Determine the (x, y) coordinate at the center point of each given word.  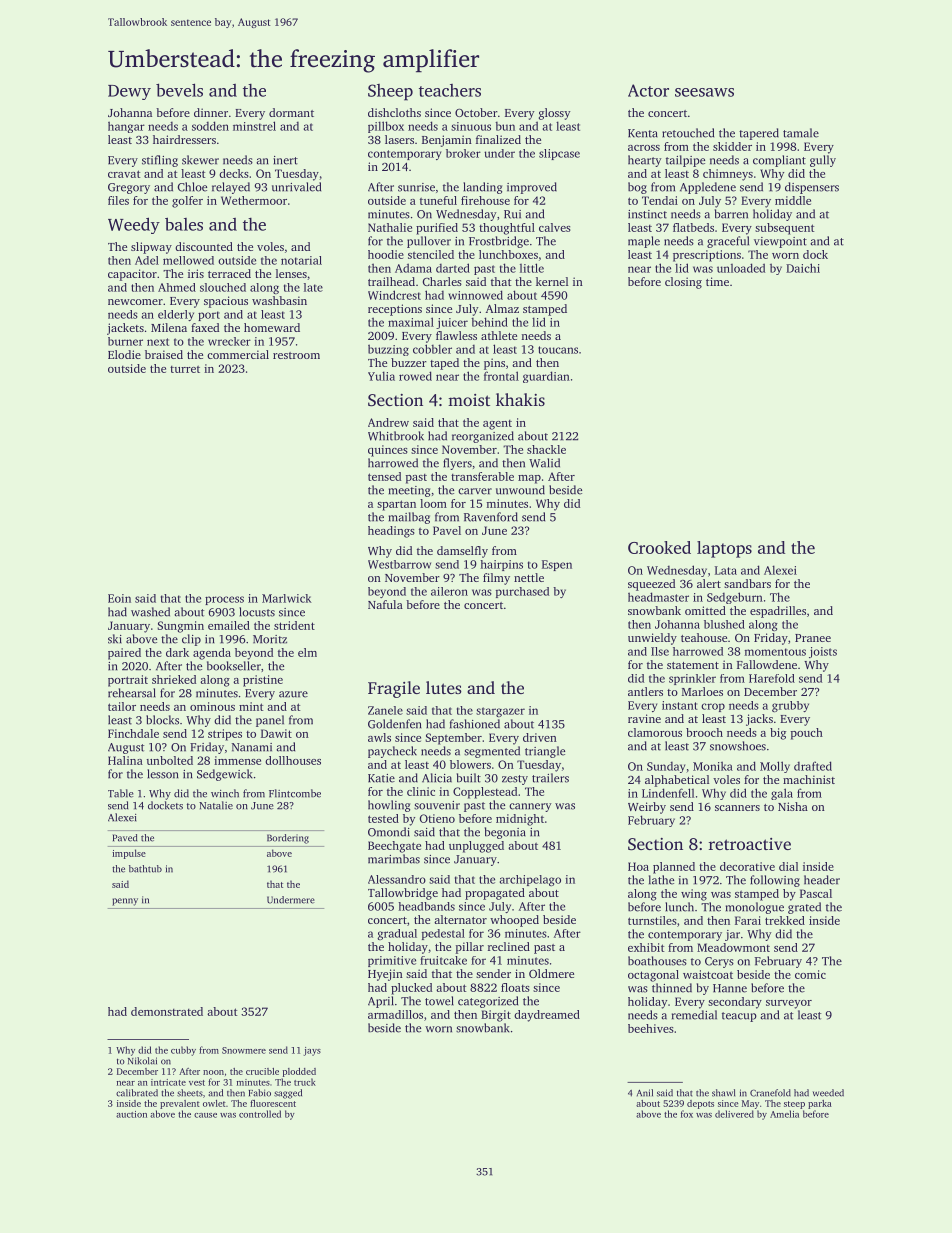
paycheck (392, 752)
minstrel (254, 126)
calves (555, 227)
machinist (809, 779)
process (224, 600)
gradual (397, 934)
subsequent (784, 229)
